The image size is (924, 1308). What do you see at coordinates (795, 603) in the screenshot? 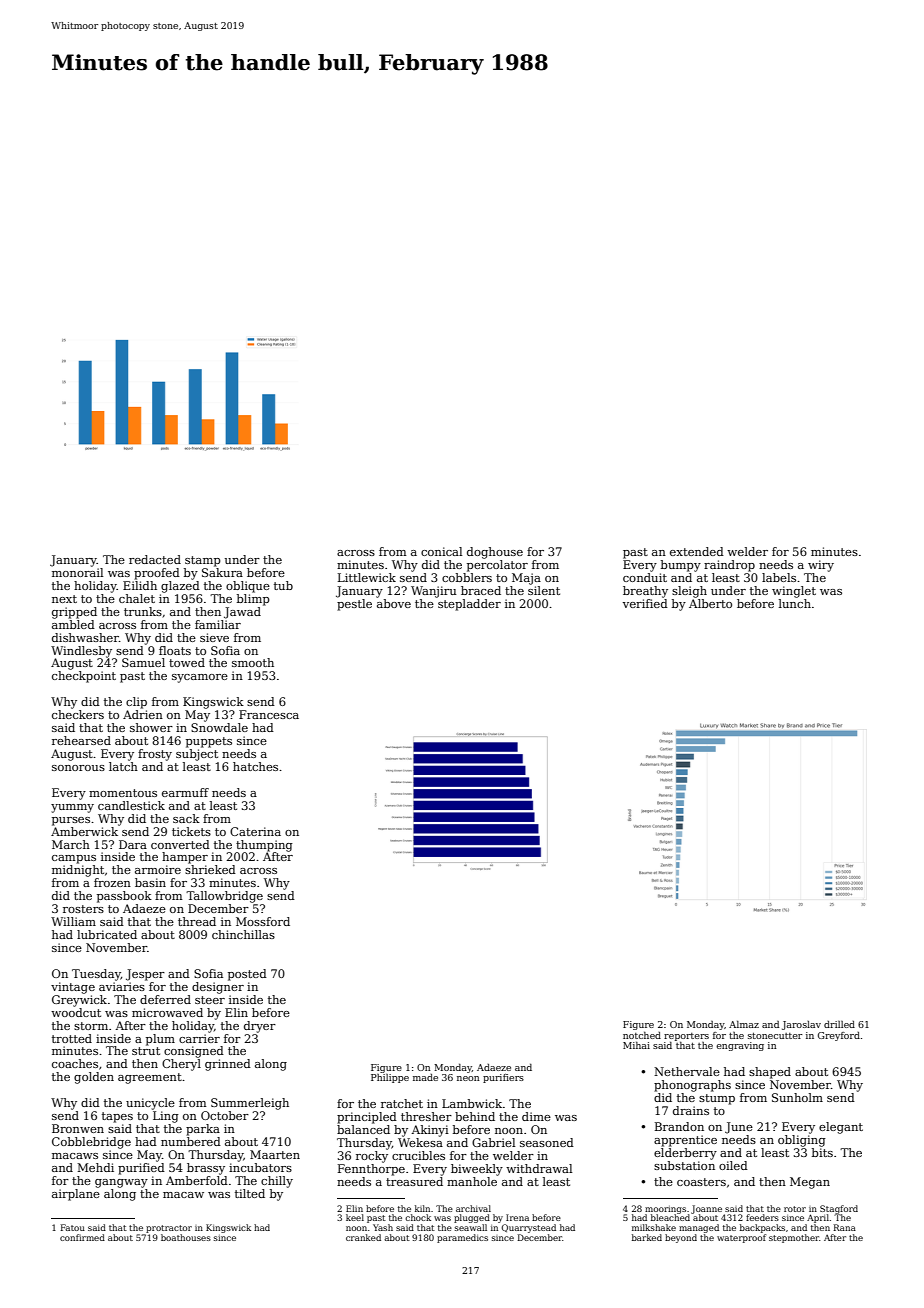
I see `lunch` at bounding box center [795, 603].
